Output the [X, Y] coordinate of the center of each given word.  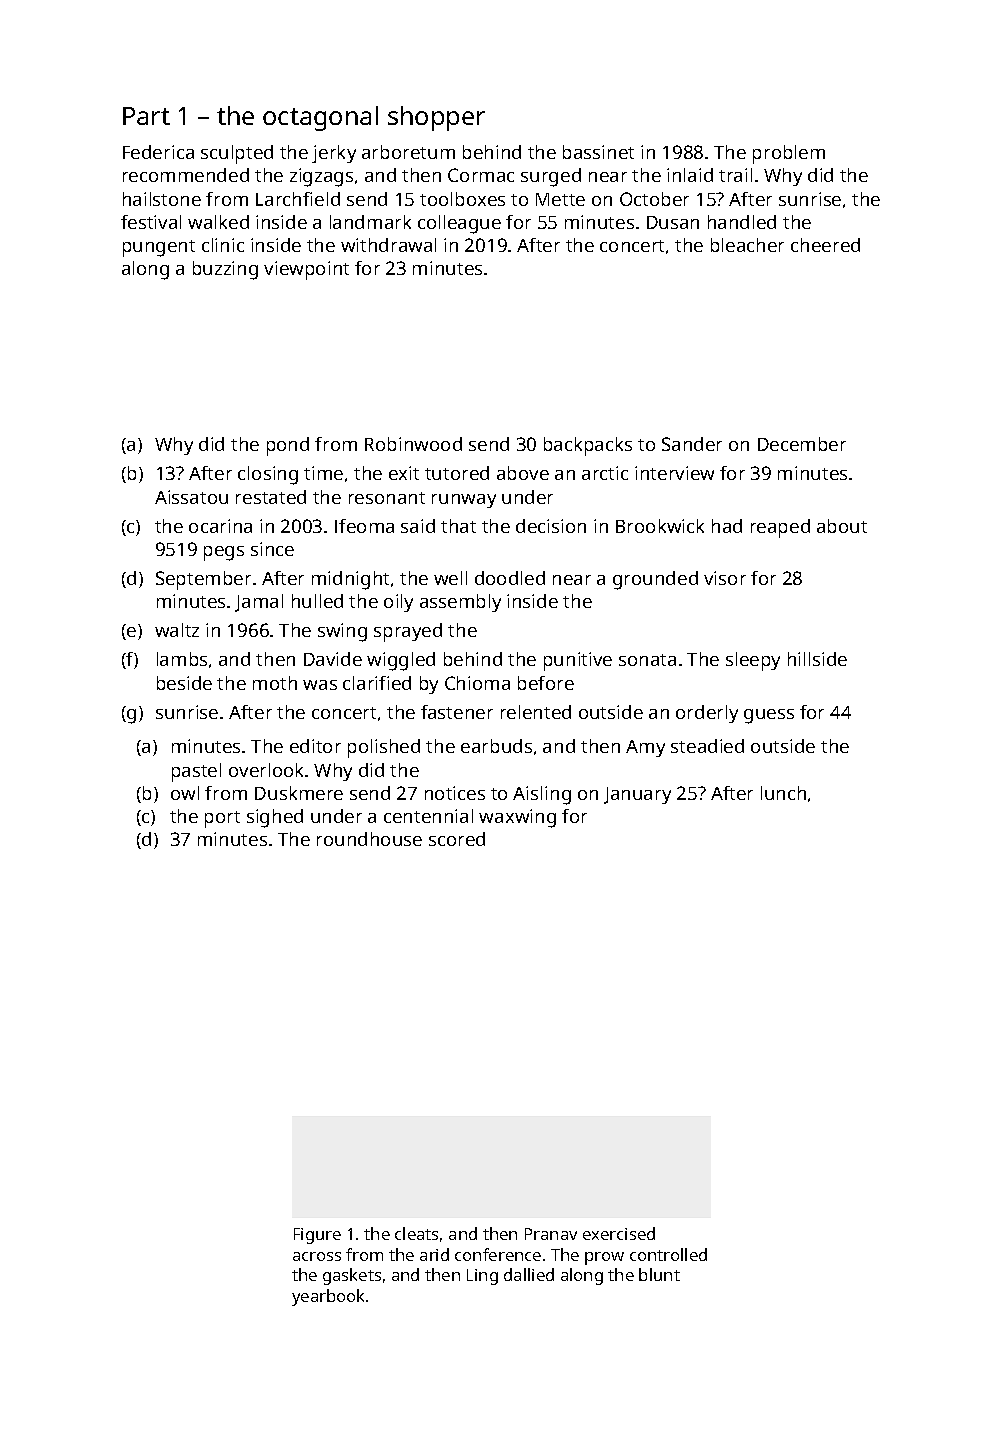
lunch [783, 793]
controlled [668, 1254]
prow [604, 1258]
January [637, 795]
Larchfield [298, 199]
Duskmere [299, 793]
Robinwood [413, 444]
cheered [825, 245]
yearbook [328, 1297]
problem [789, 154]
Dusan [673, 222]
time [323, 473]
